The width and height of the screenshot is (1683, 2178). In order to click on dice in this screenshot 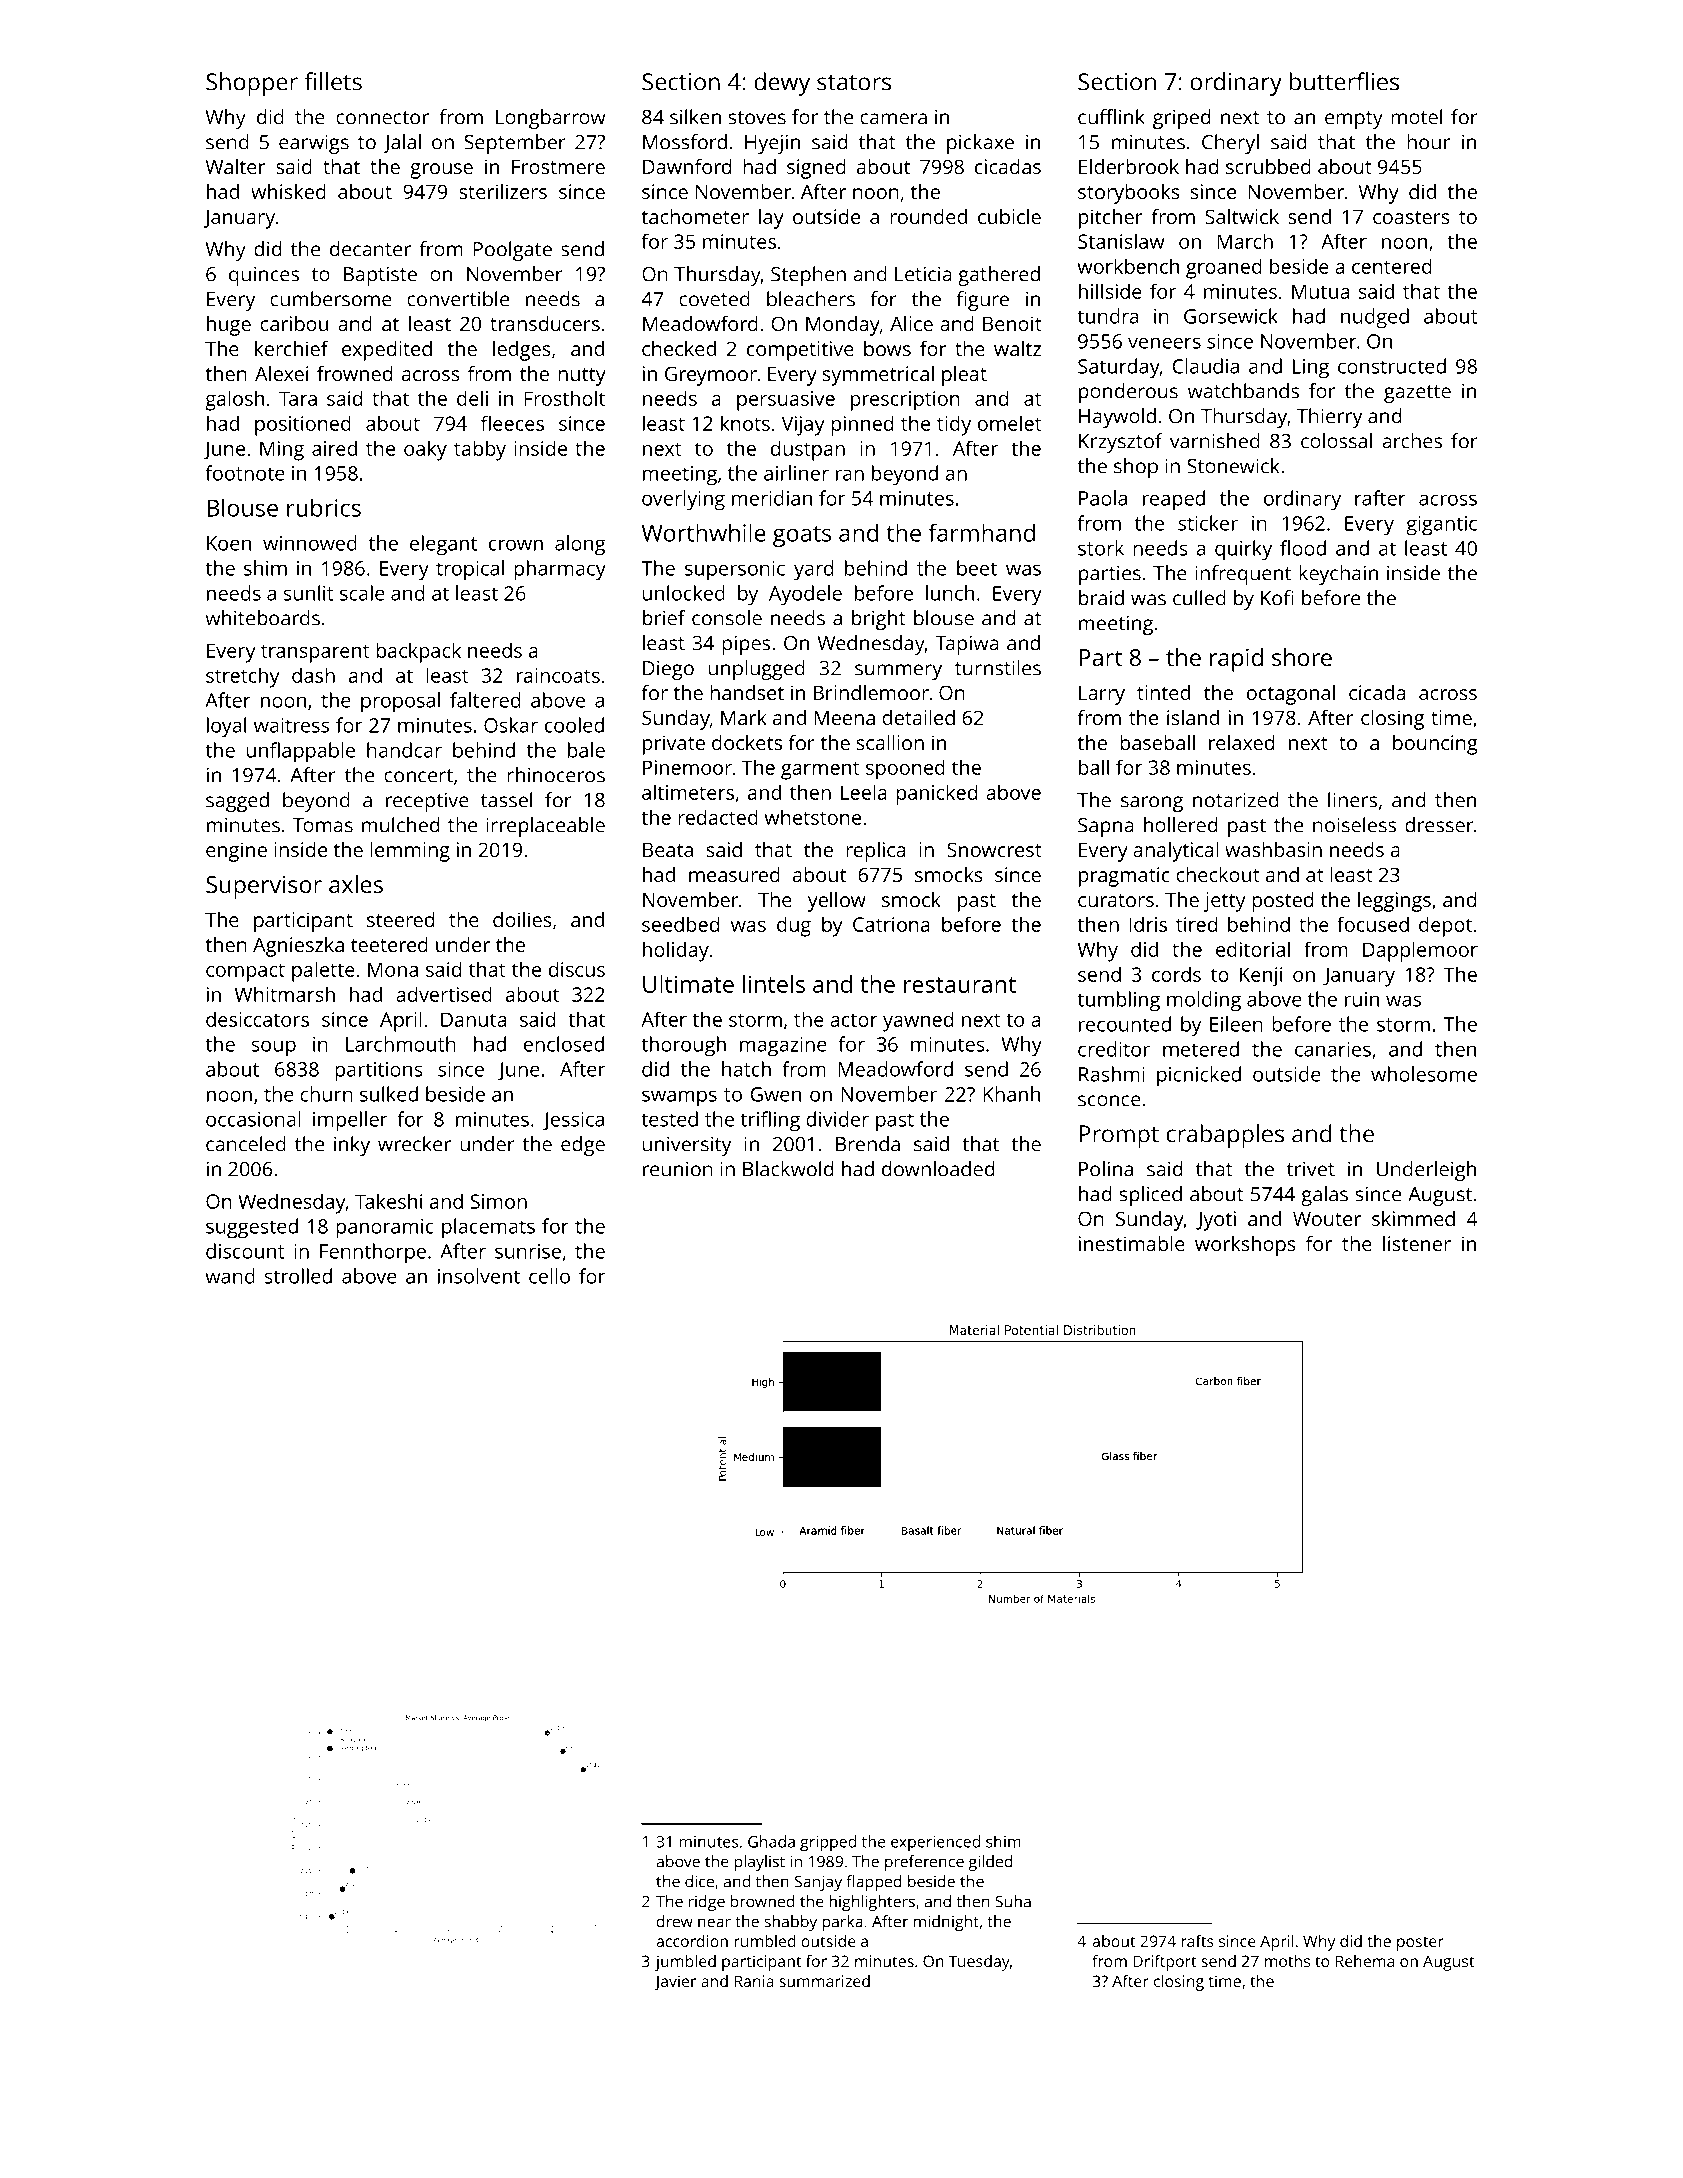, I will do `click(699, 1881)`.
